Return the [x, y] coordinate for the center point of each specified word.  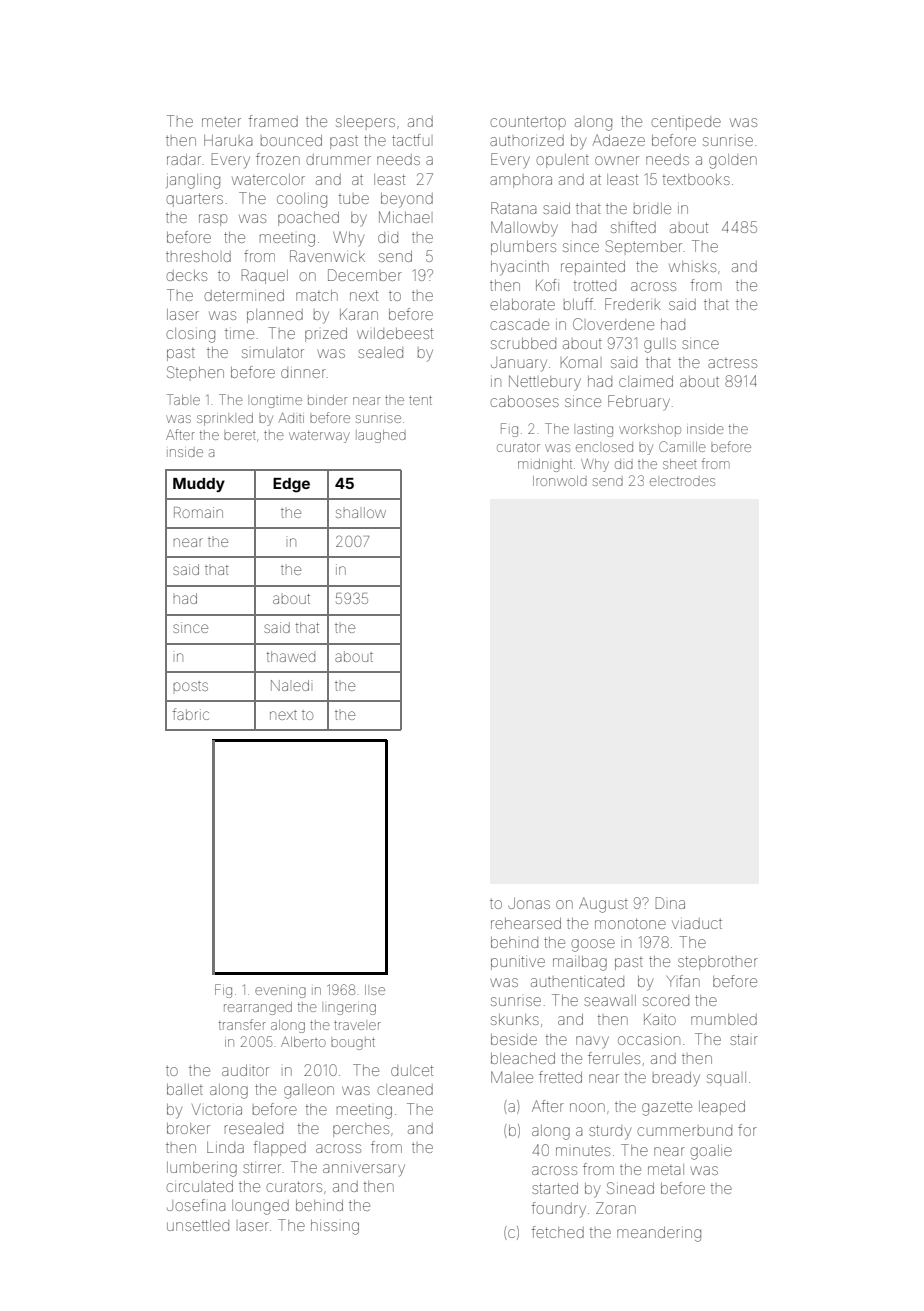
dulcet [412, 1070]
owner [617, 160]
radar [184, 159]
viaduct [697, 923]
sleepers [365, 121]
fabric [191, 714]
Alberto [303, 1042]
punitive [518, 963]
